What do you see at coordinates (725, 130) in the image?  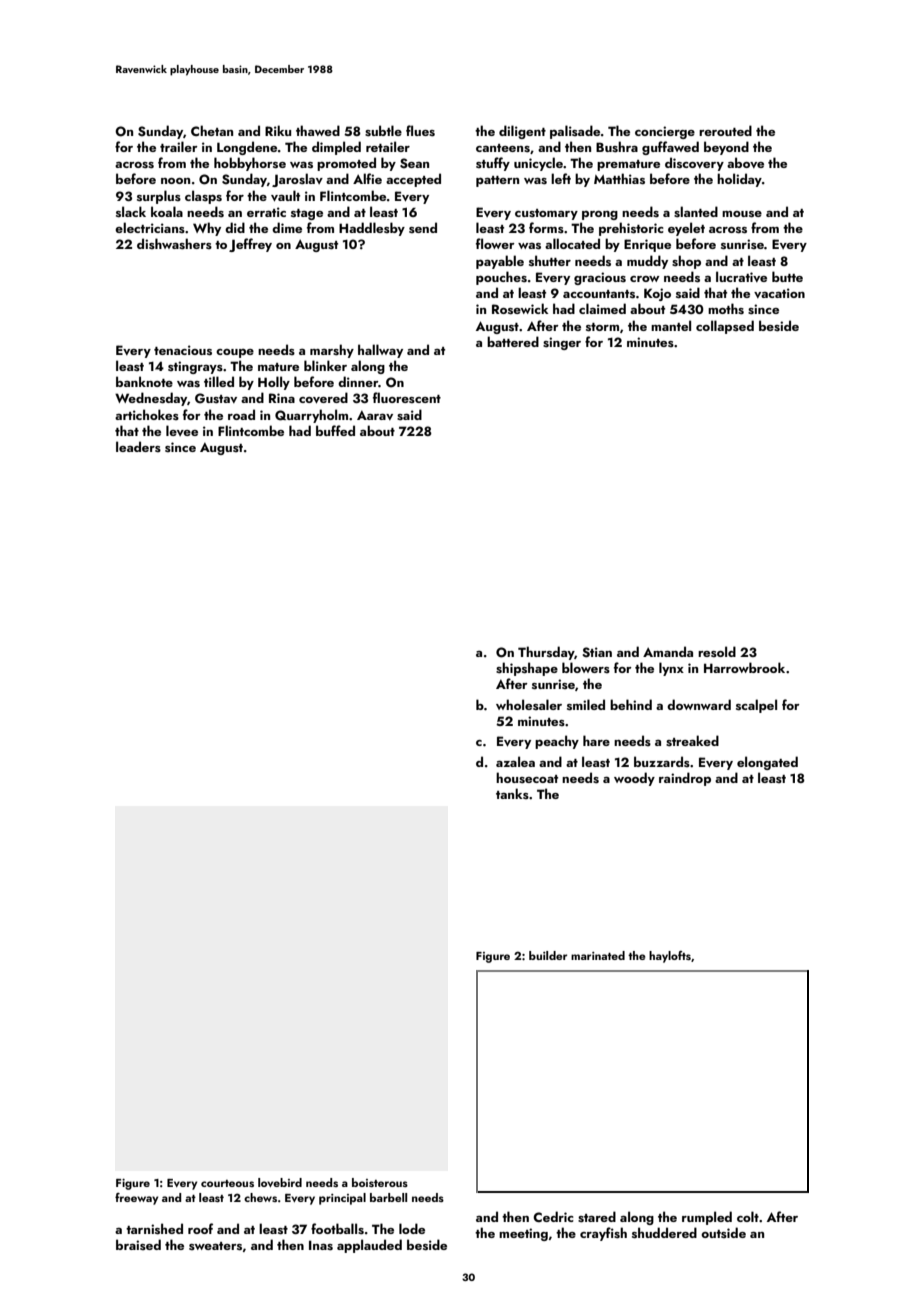 I see `rerouted` at bounding box center [725, 130].
